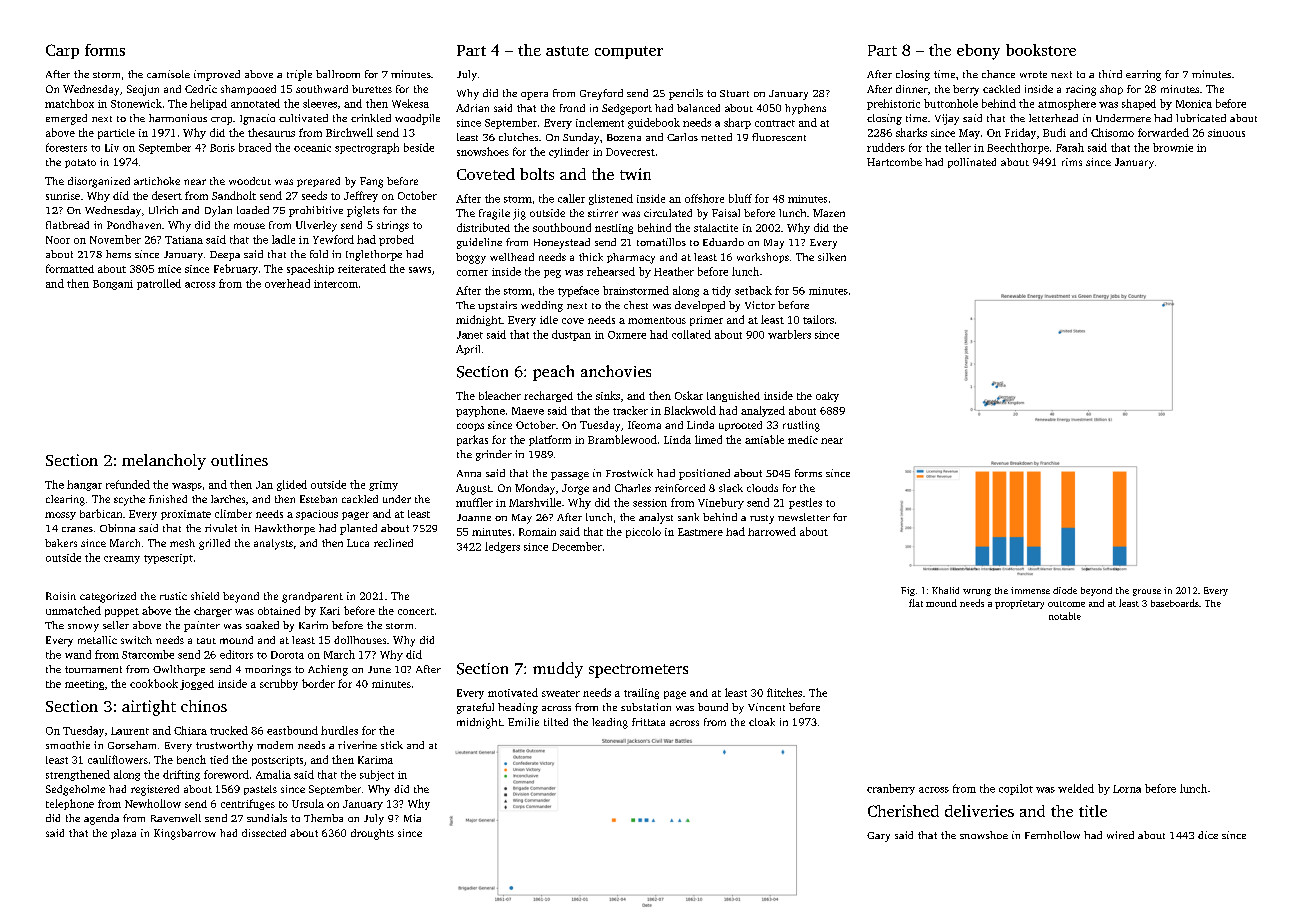 Image resolution: width=1308 pixels, height=924 pixels. Describe the element at coordinates (118, 759) in the page. I see `cauliflowers` at that location.
